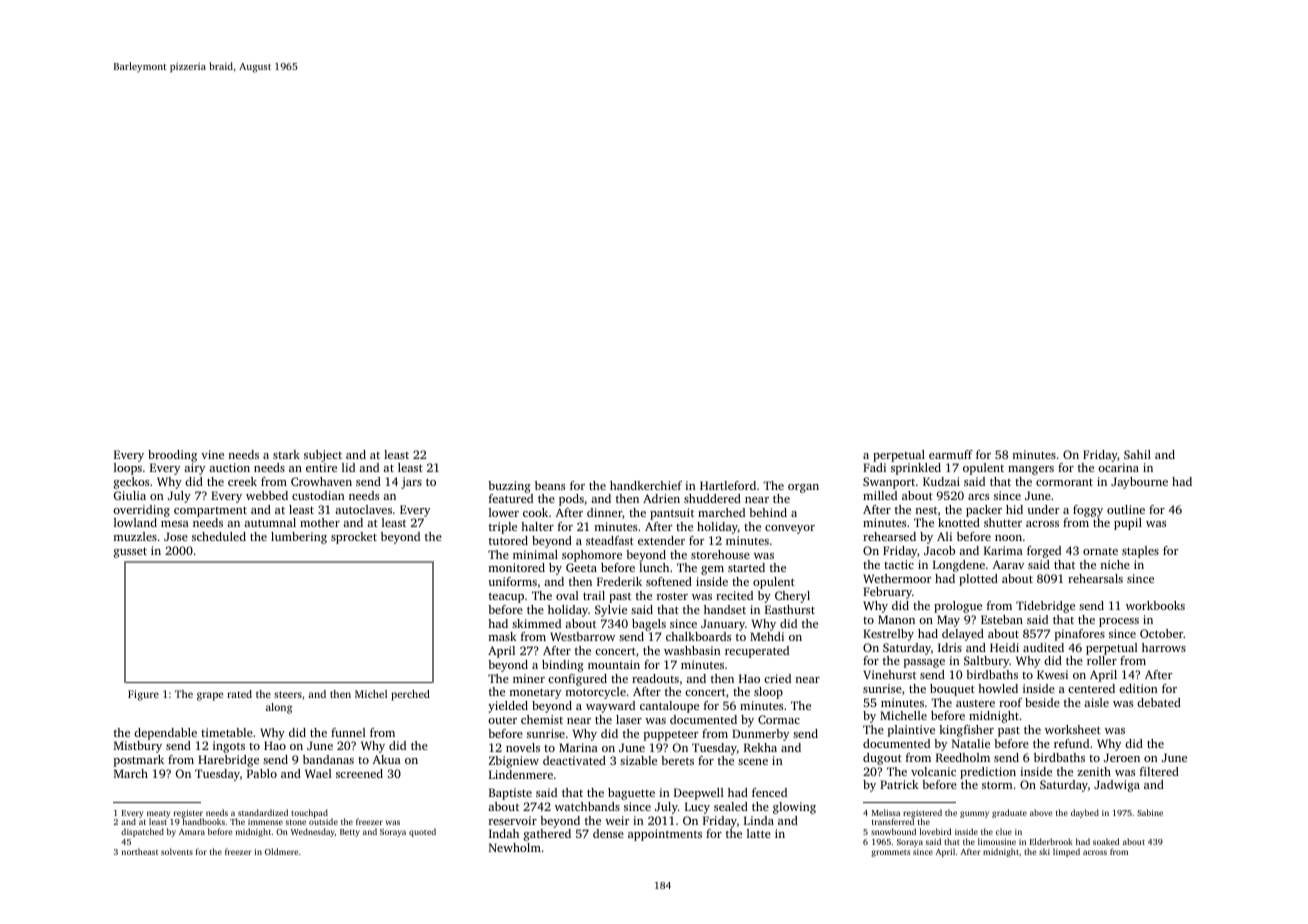 The image size is (1308, 924). What do you see at coordinates (1140, 552) in the screenshot?
I see `staples` at bounding box center [1140, 552].
